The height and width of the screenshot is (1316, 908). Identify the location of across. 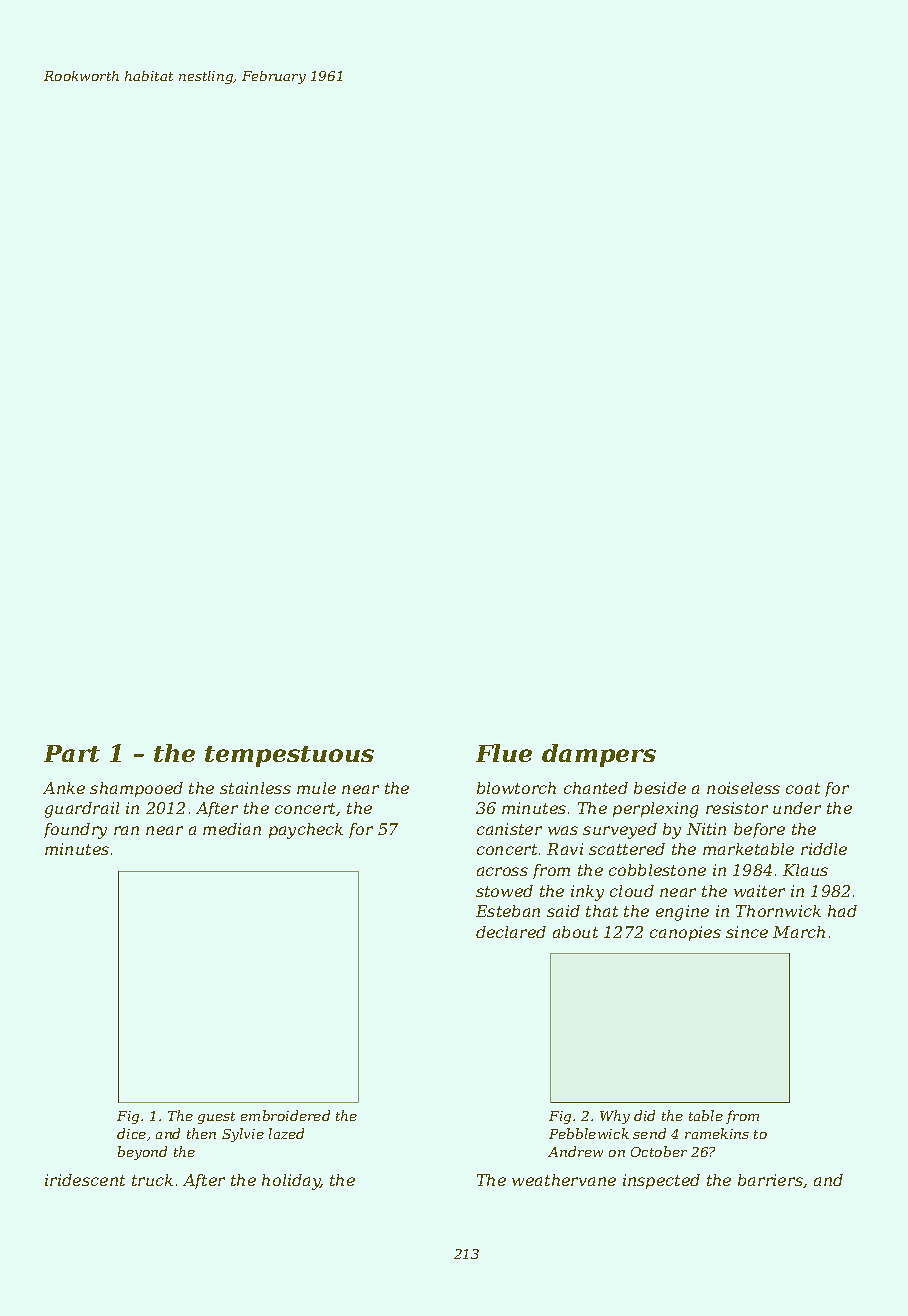
(502, 871).
